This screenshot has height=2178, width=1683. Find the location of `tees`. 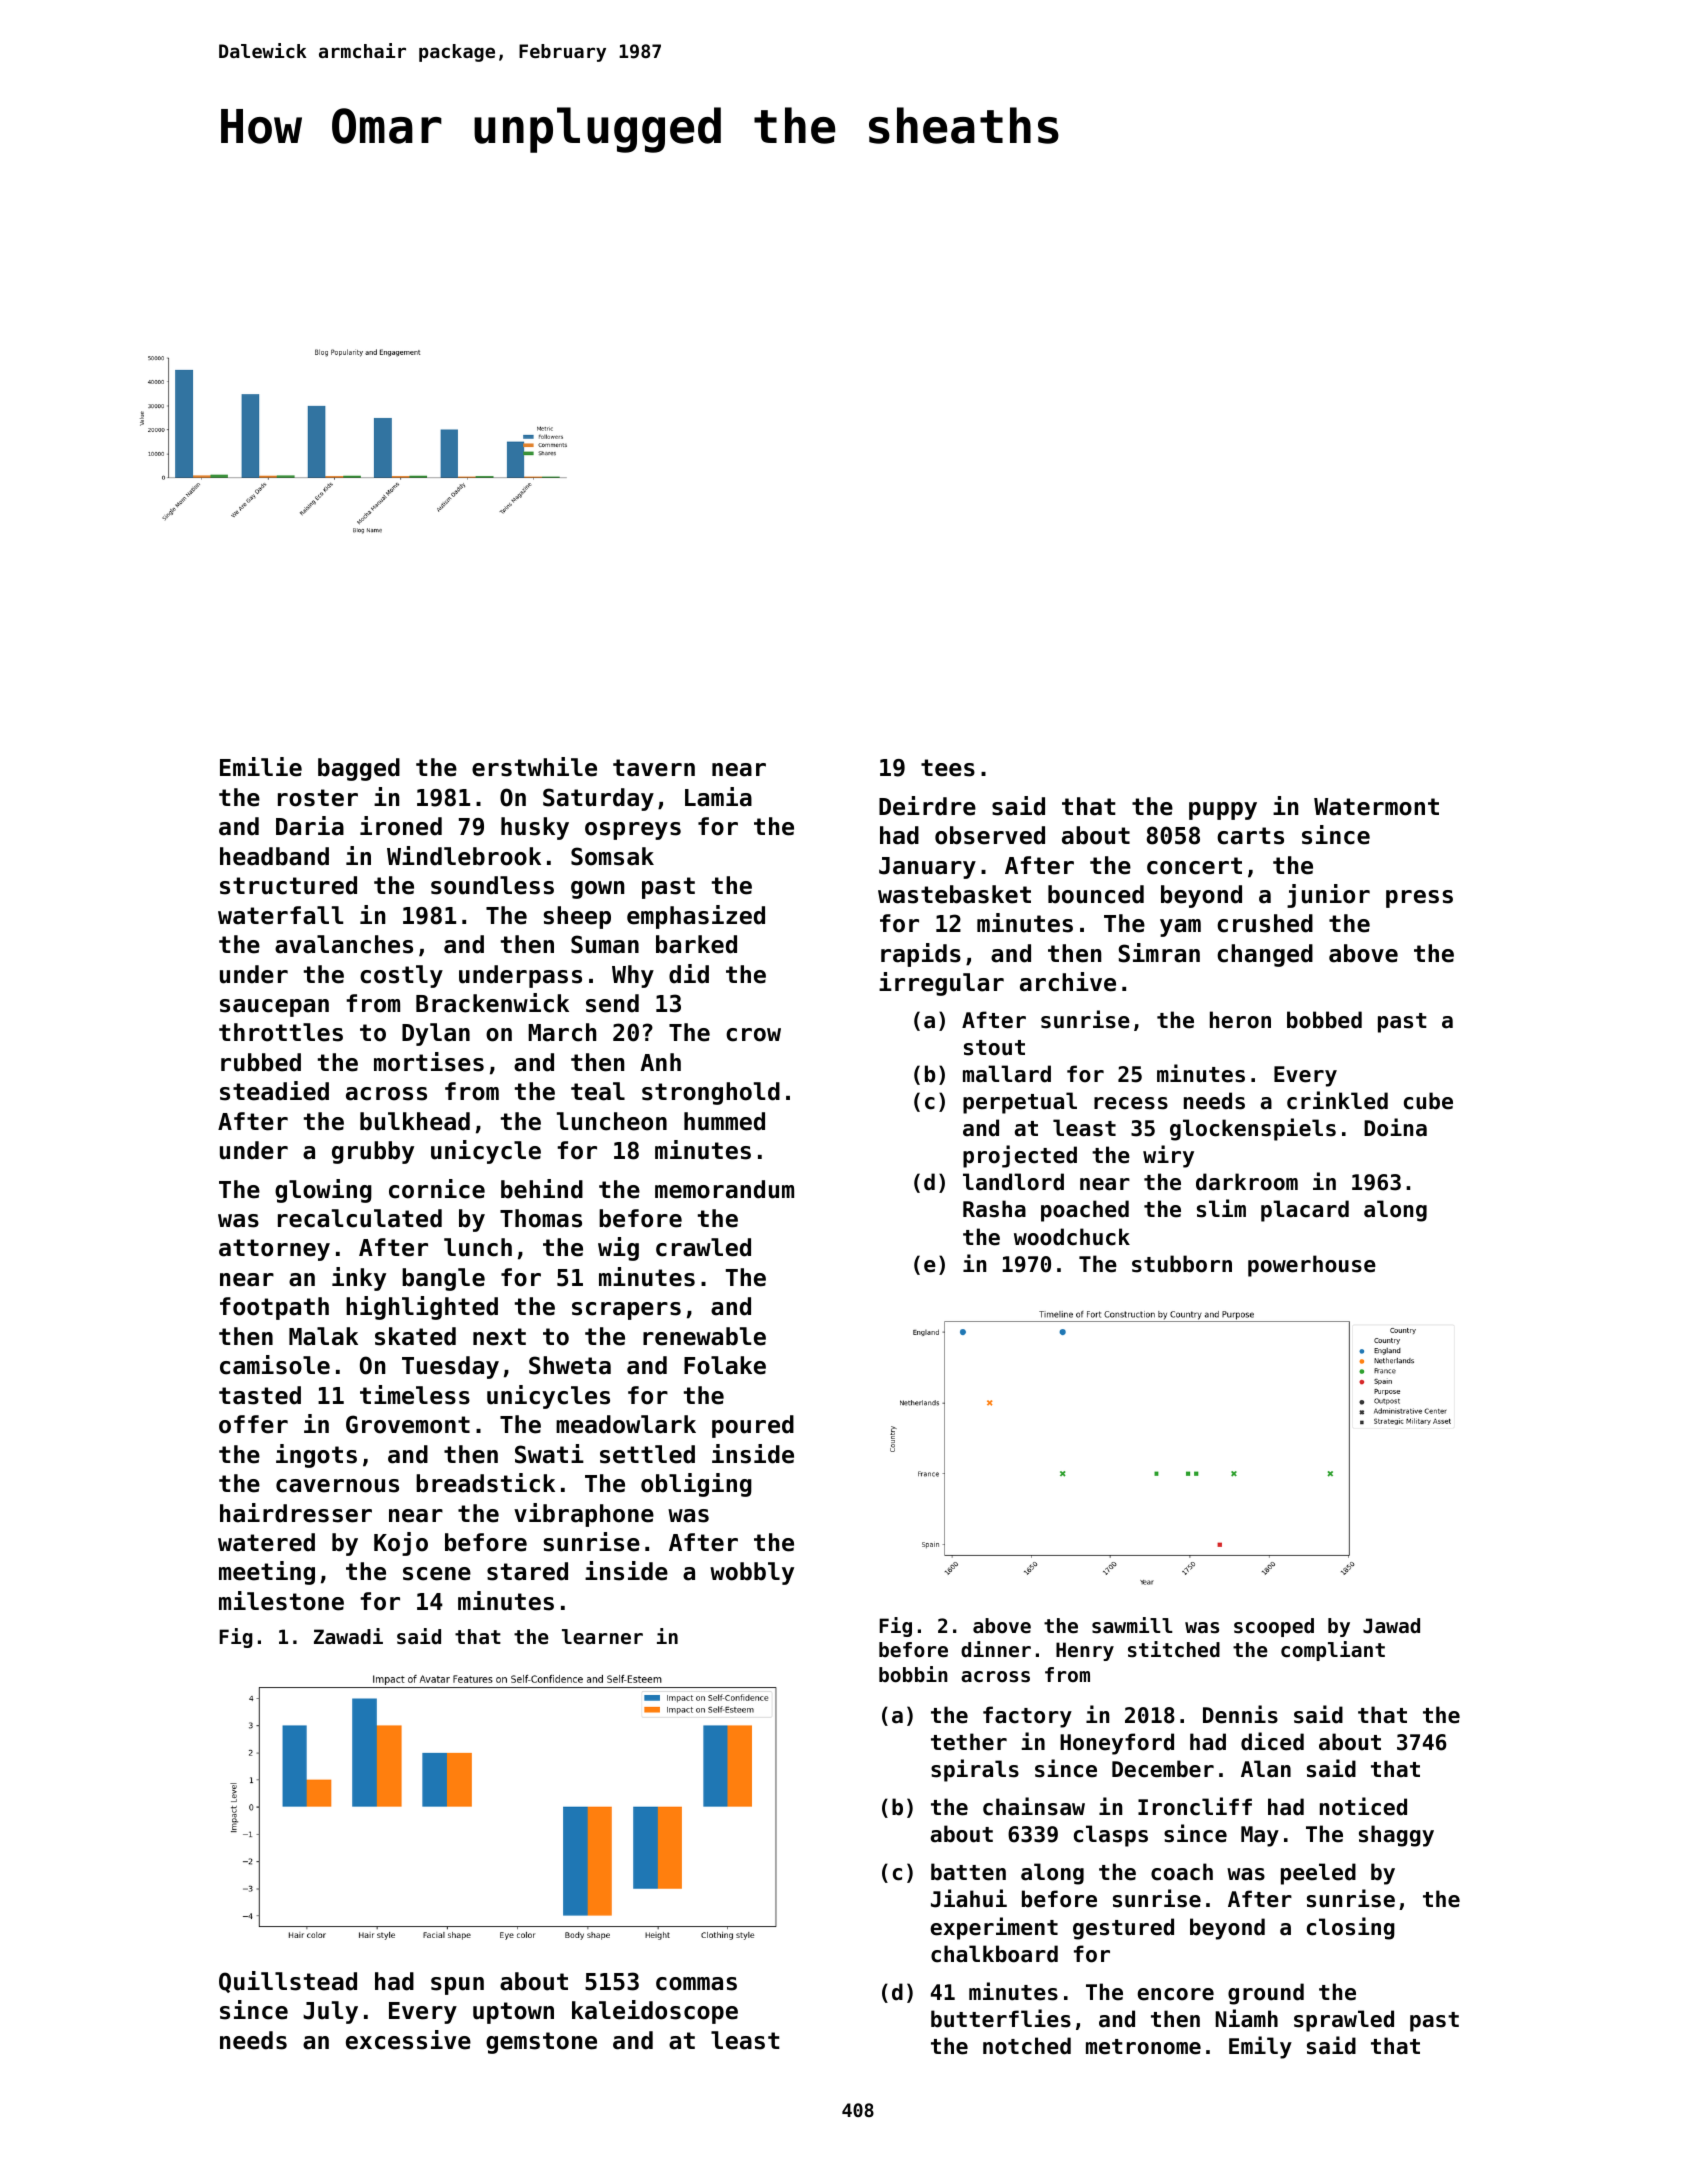

tees is located at coordinates (948, 768).
